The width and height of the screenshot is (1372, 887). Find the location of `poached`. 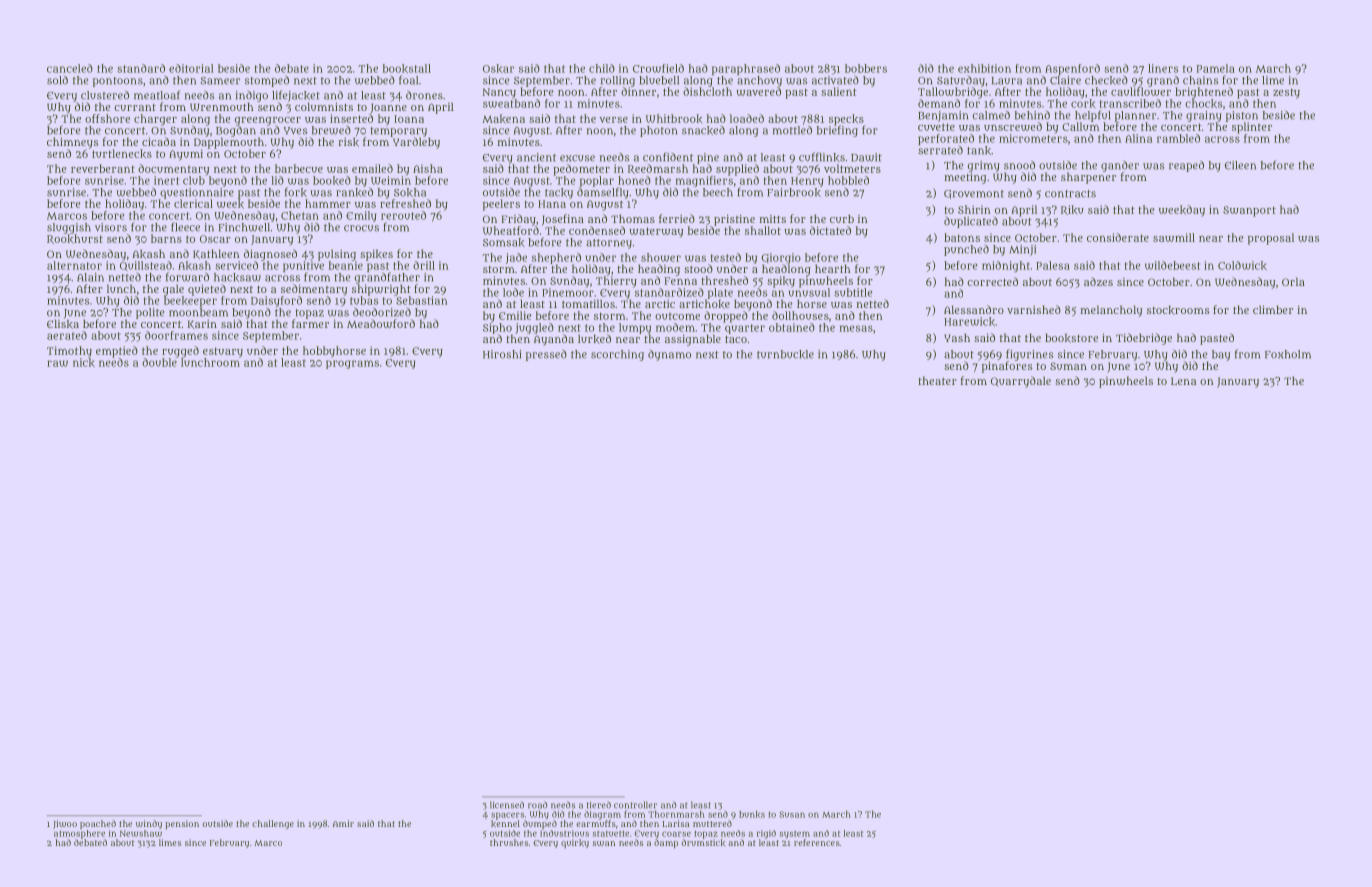

poached is located at coordinates (98, 824).
